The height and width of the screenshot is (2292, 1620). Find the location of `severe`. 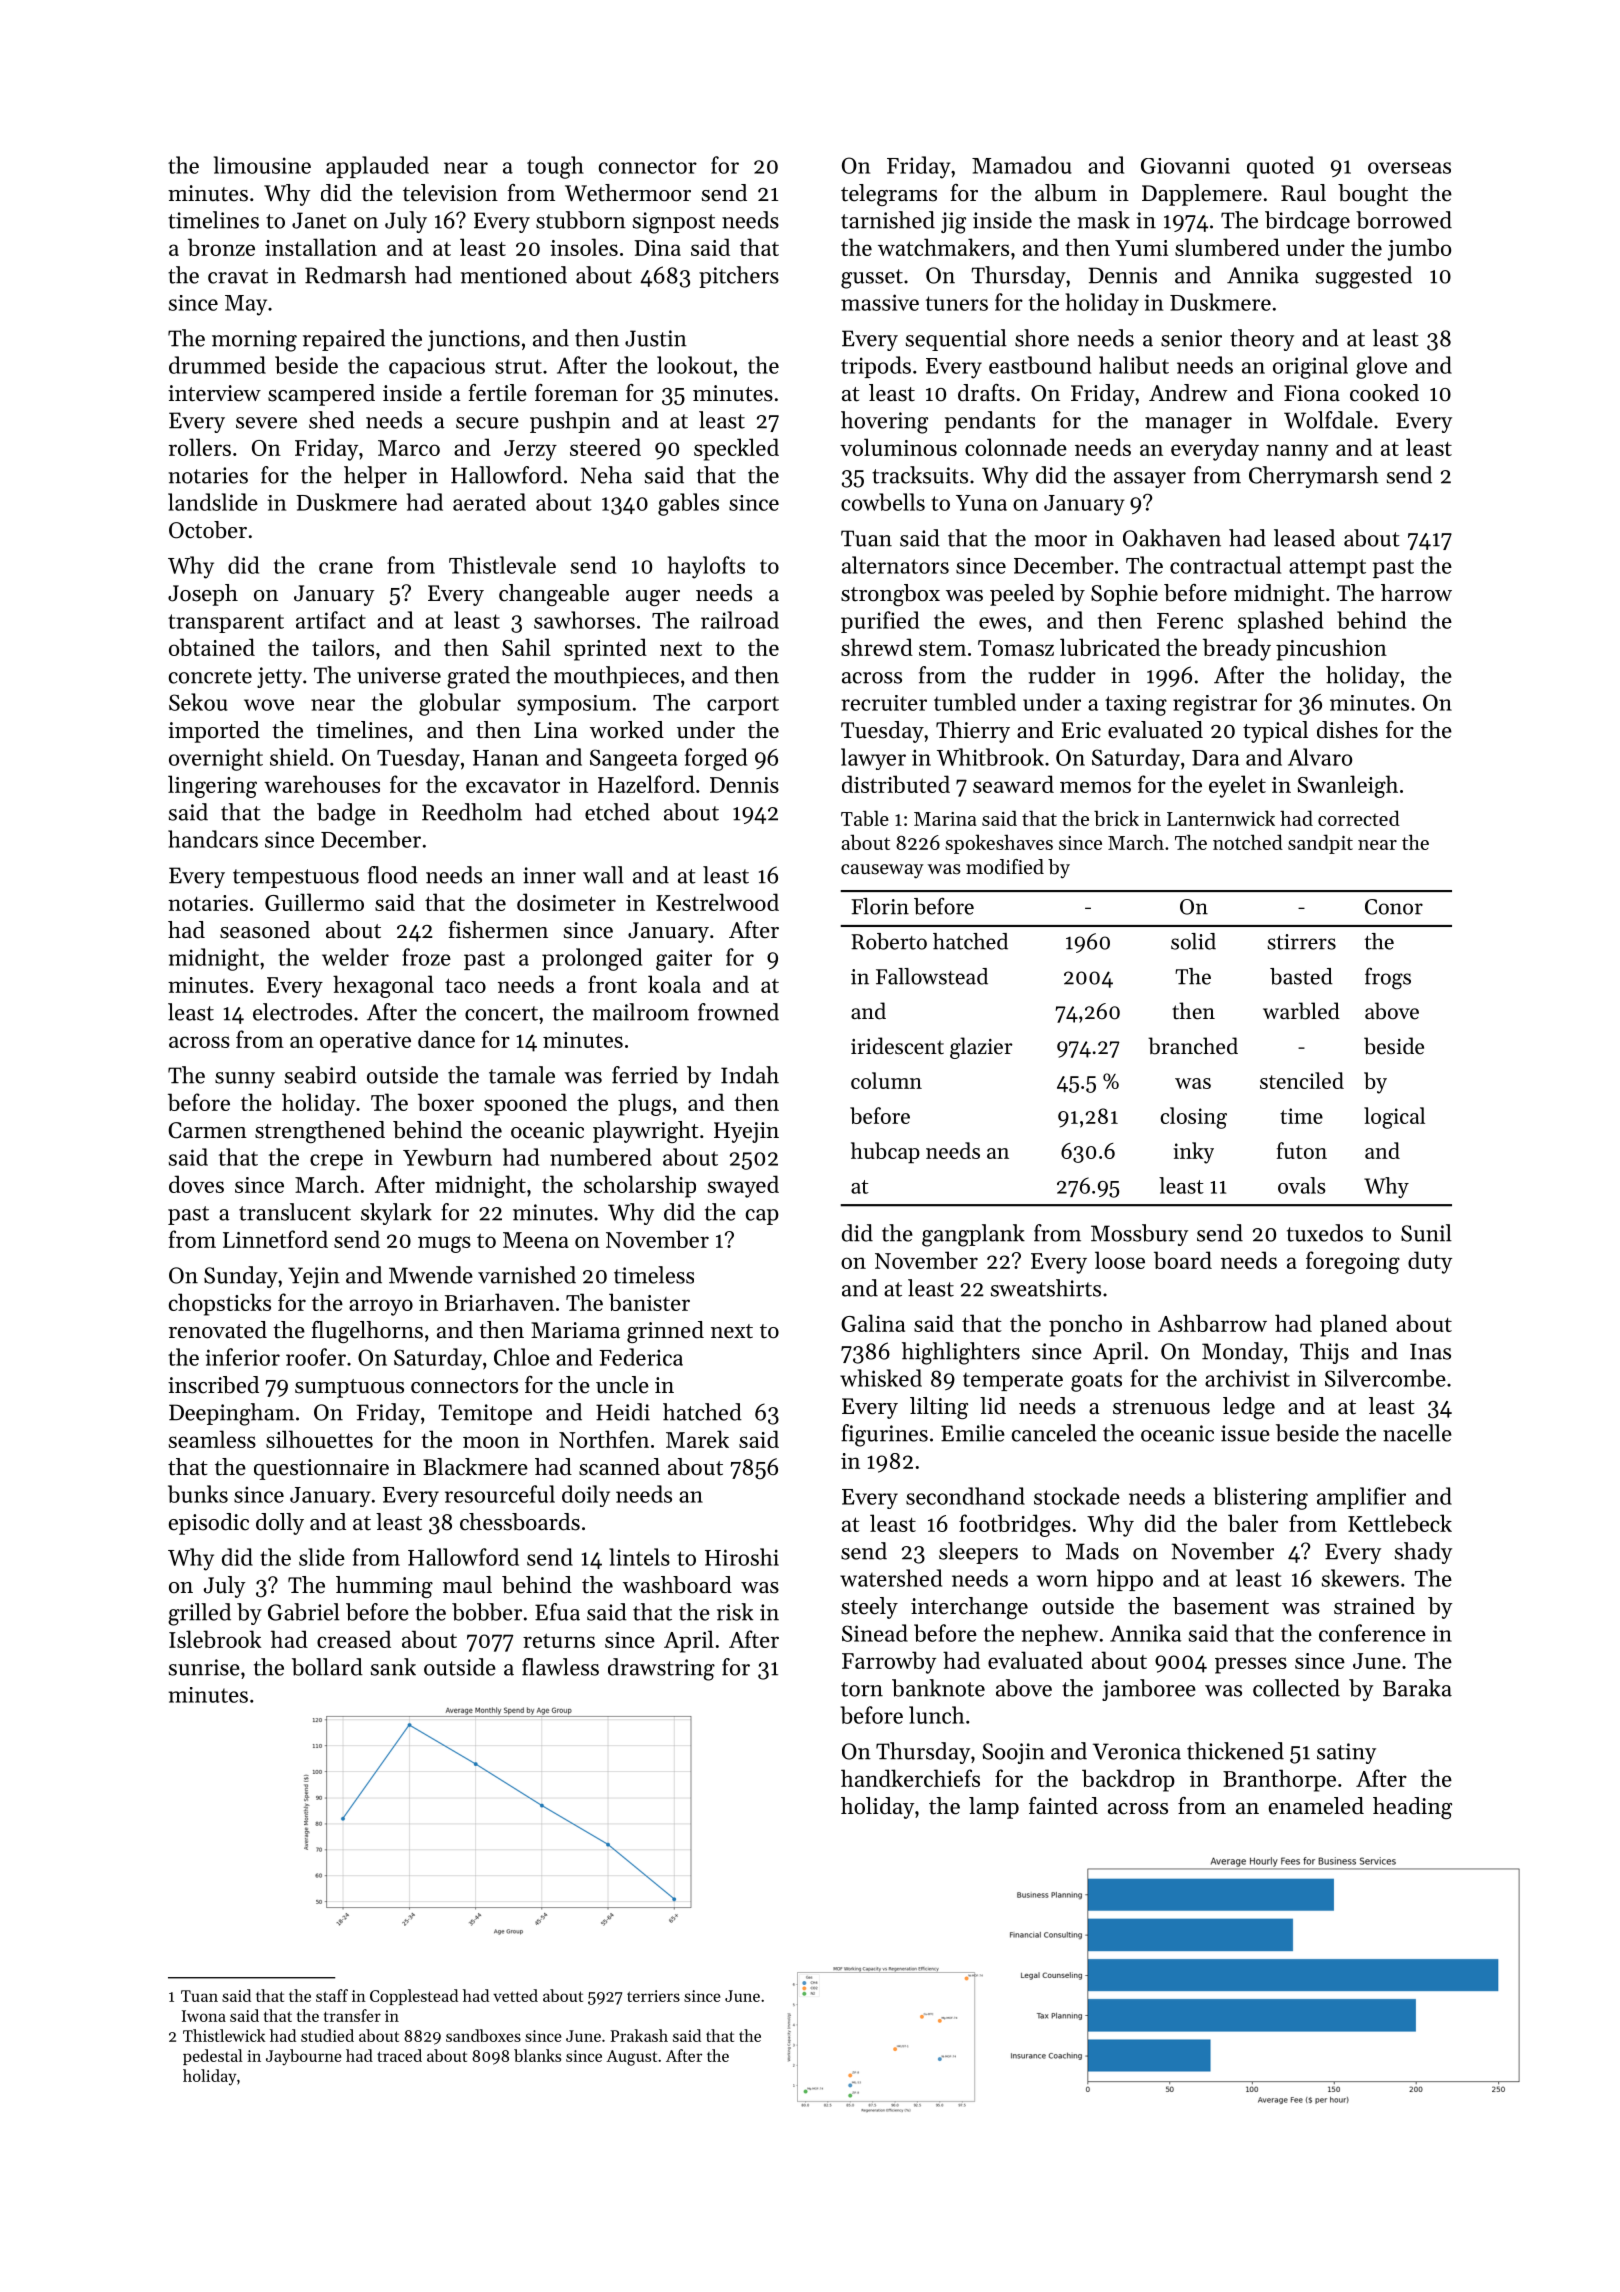

severe is located at coordinates (266, 423).
